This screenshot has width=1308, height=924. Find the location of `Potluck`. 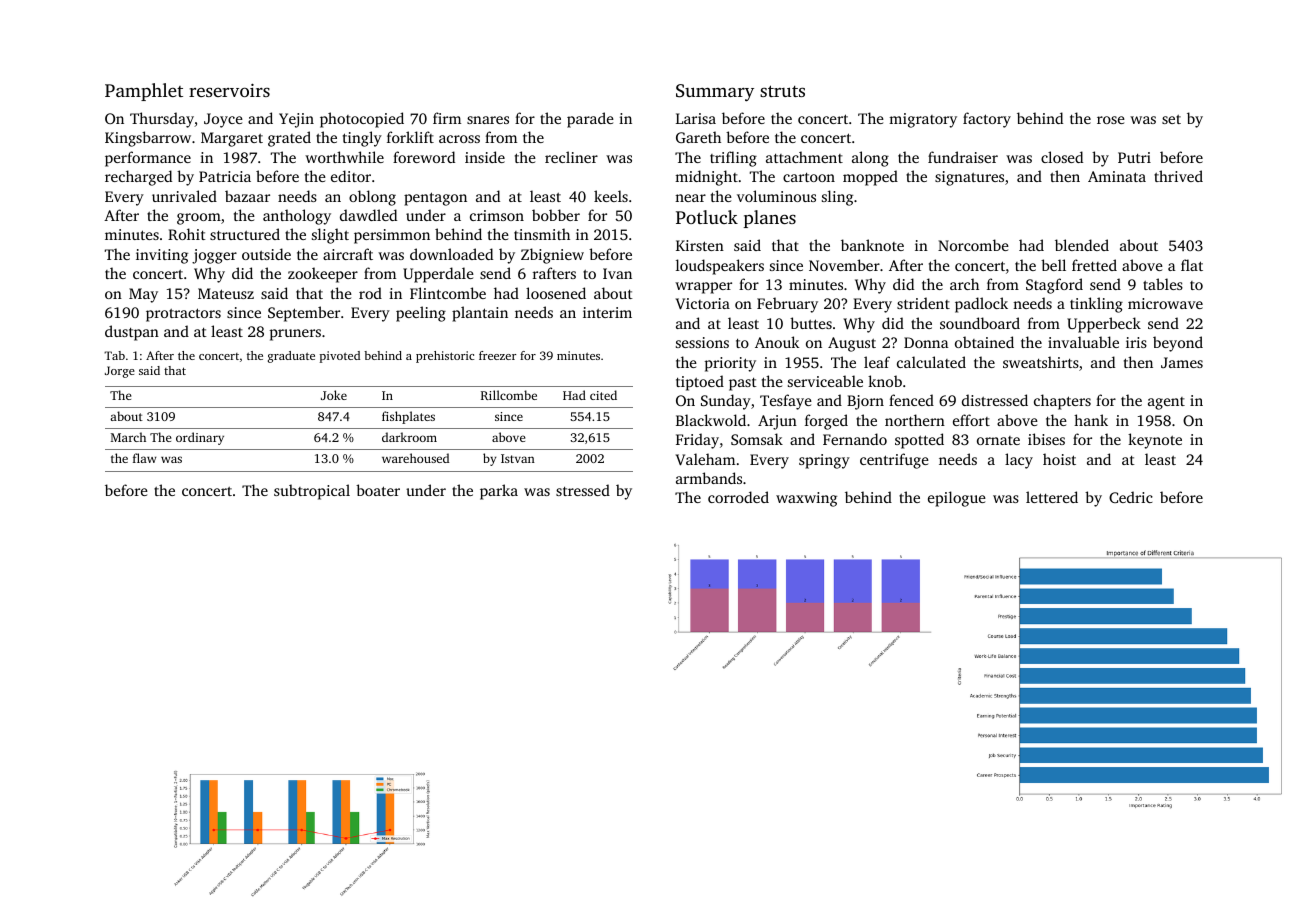

Potluck is located at coordinates (707, 217).
